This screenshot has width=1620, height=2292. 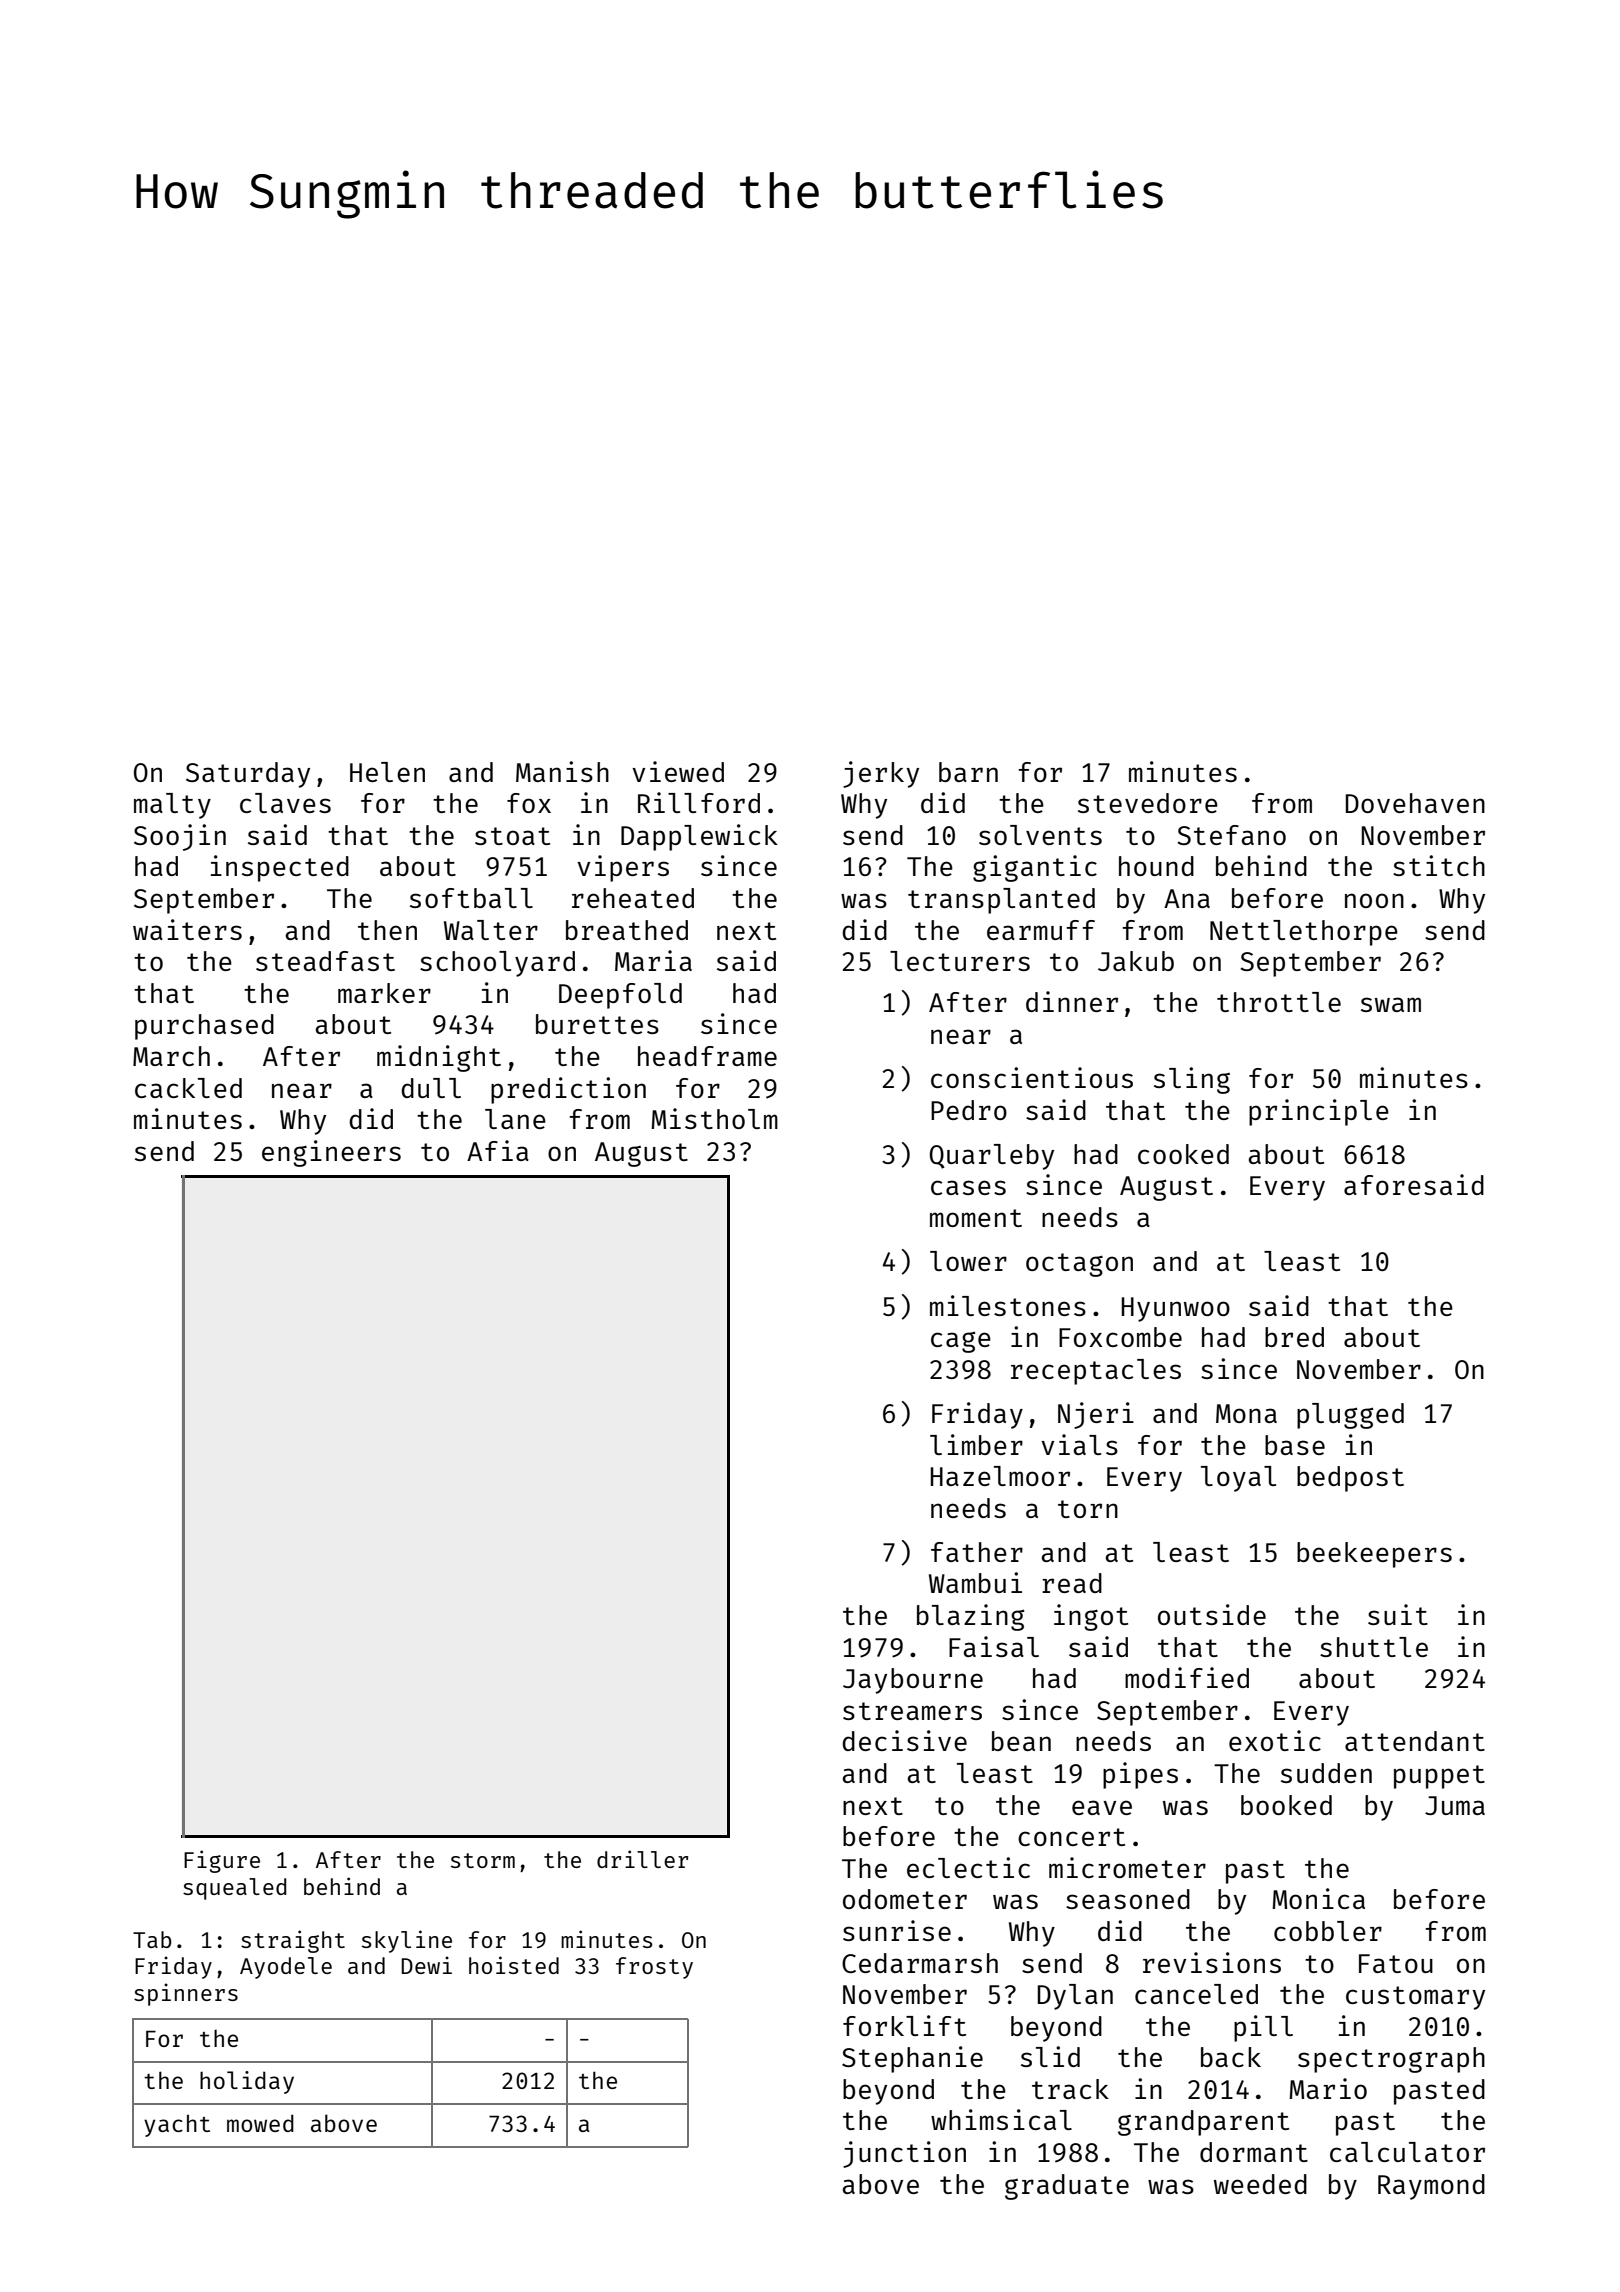 What do you see at coordinates (514, 1965) in the screenshot?
I see `hoisted` at bounding box center [514, 1965].
